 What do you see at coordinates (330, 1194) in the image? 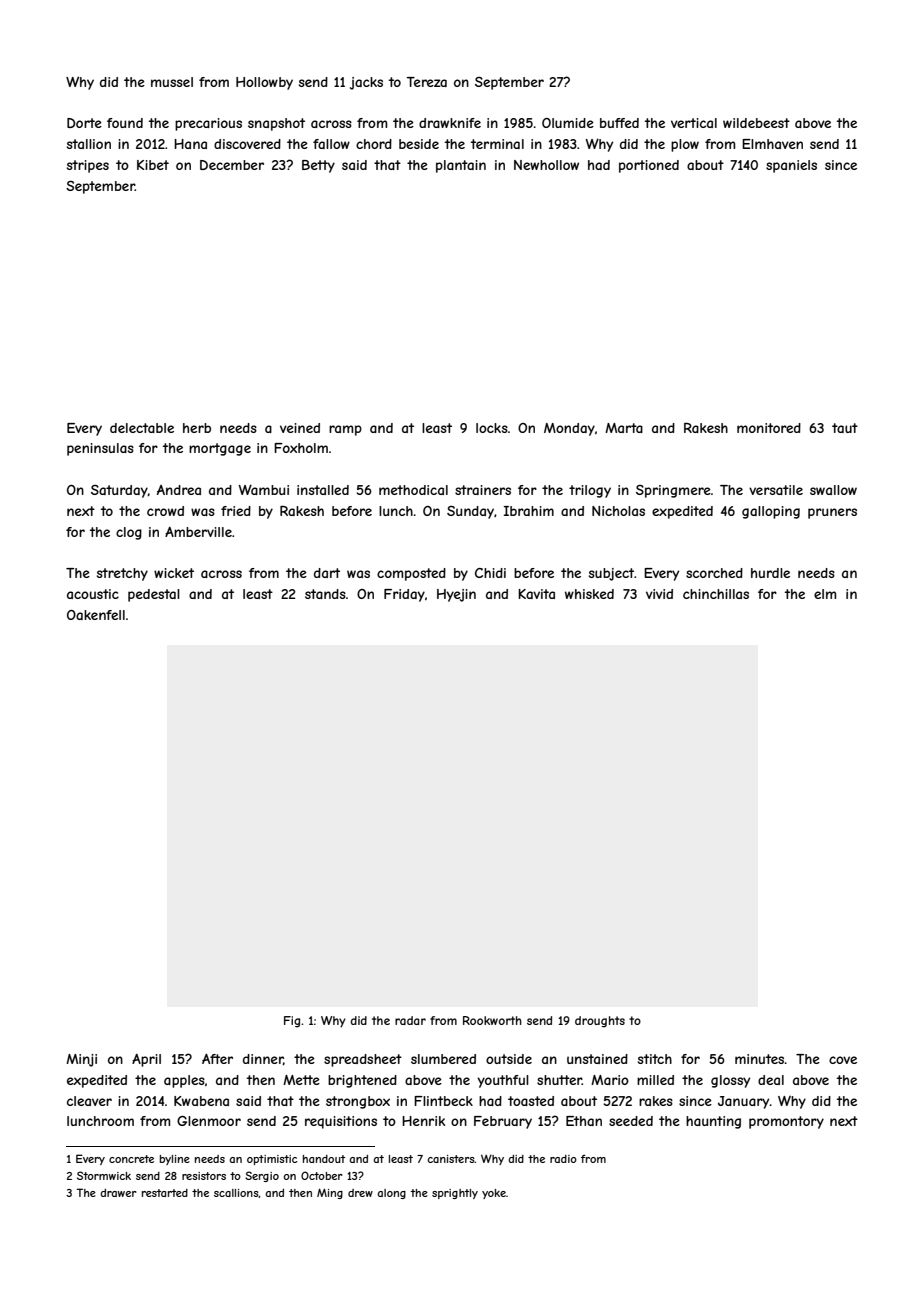
I see `Ming` at bounding box center [330, 1194].
